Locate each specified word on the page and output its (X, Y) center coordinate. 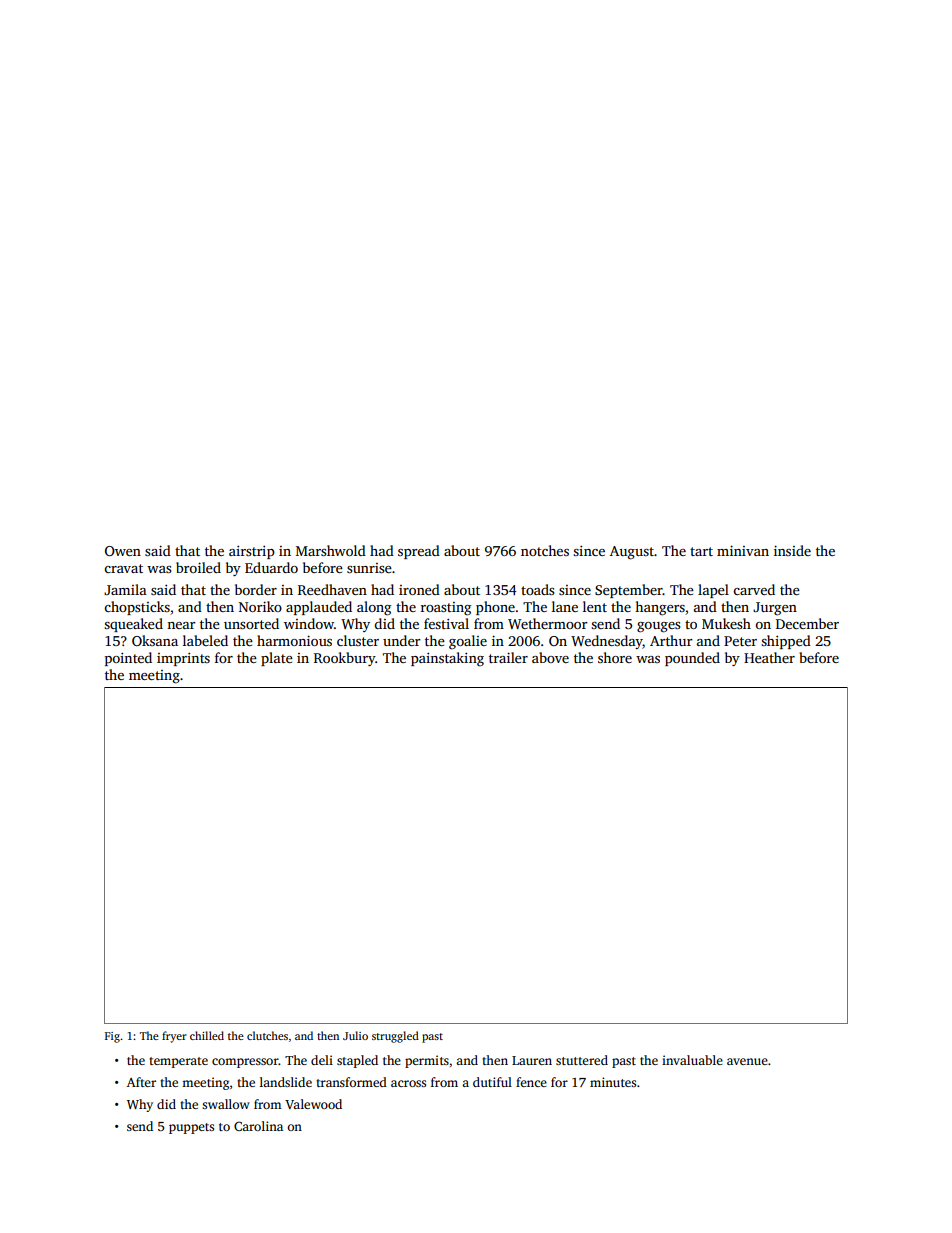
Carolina (258, 1126)
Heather (769, 657)
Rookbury (344, 659)
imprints (183, 659)
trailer (508, 657)
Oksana (155, 640)
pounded (692, 659)
